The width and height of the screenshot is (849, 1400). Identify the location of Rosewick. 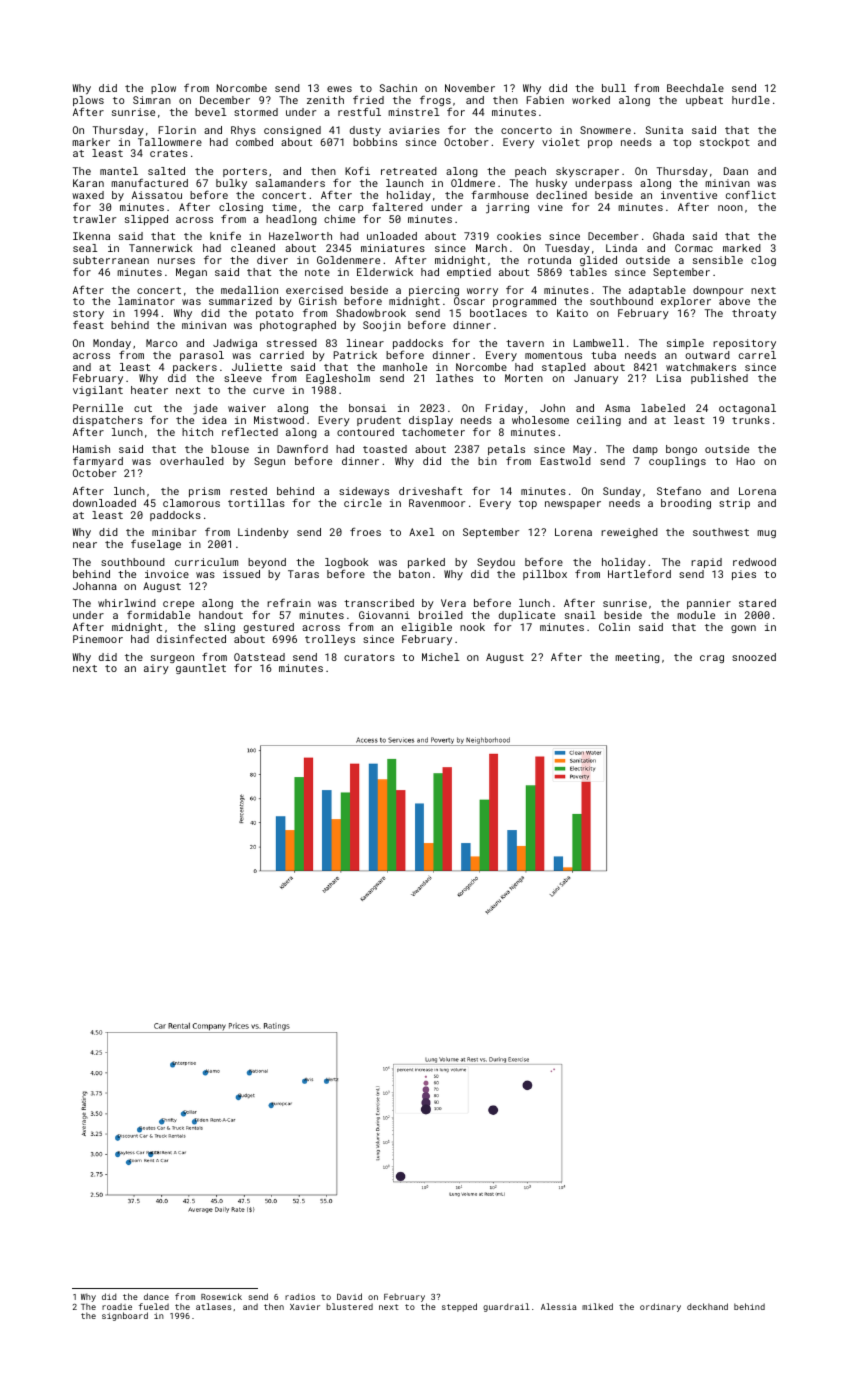
(221, 1296).
